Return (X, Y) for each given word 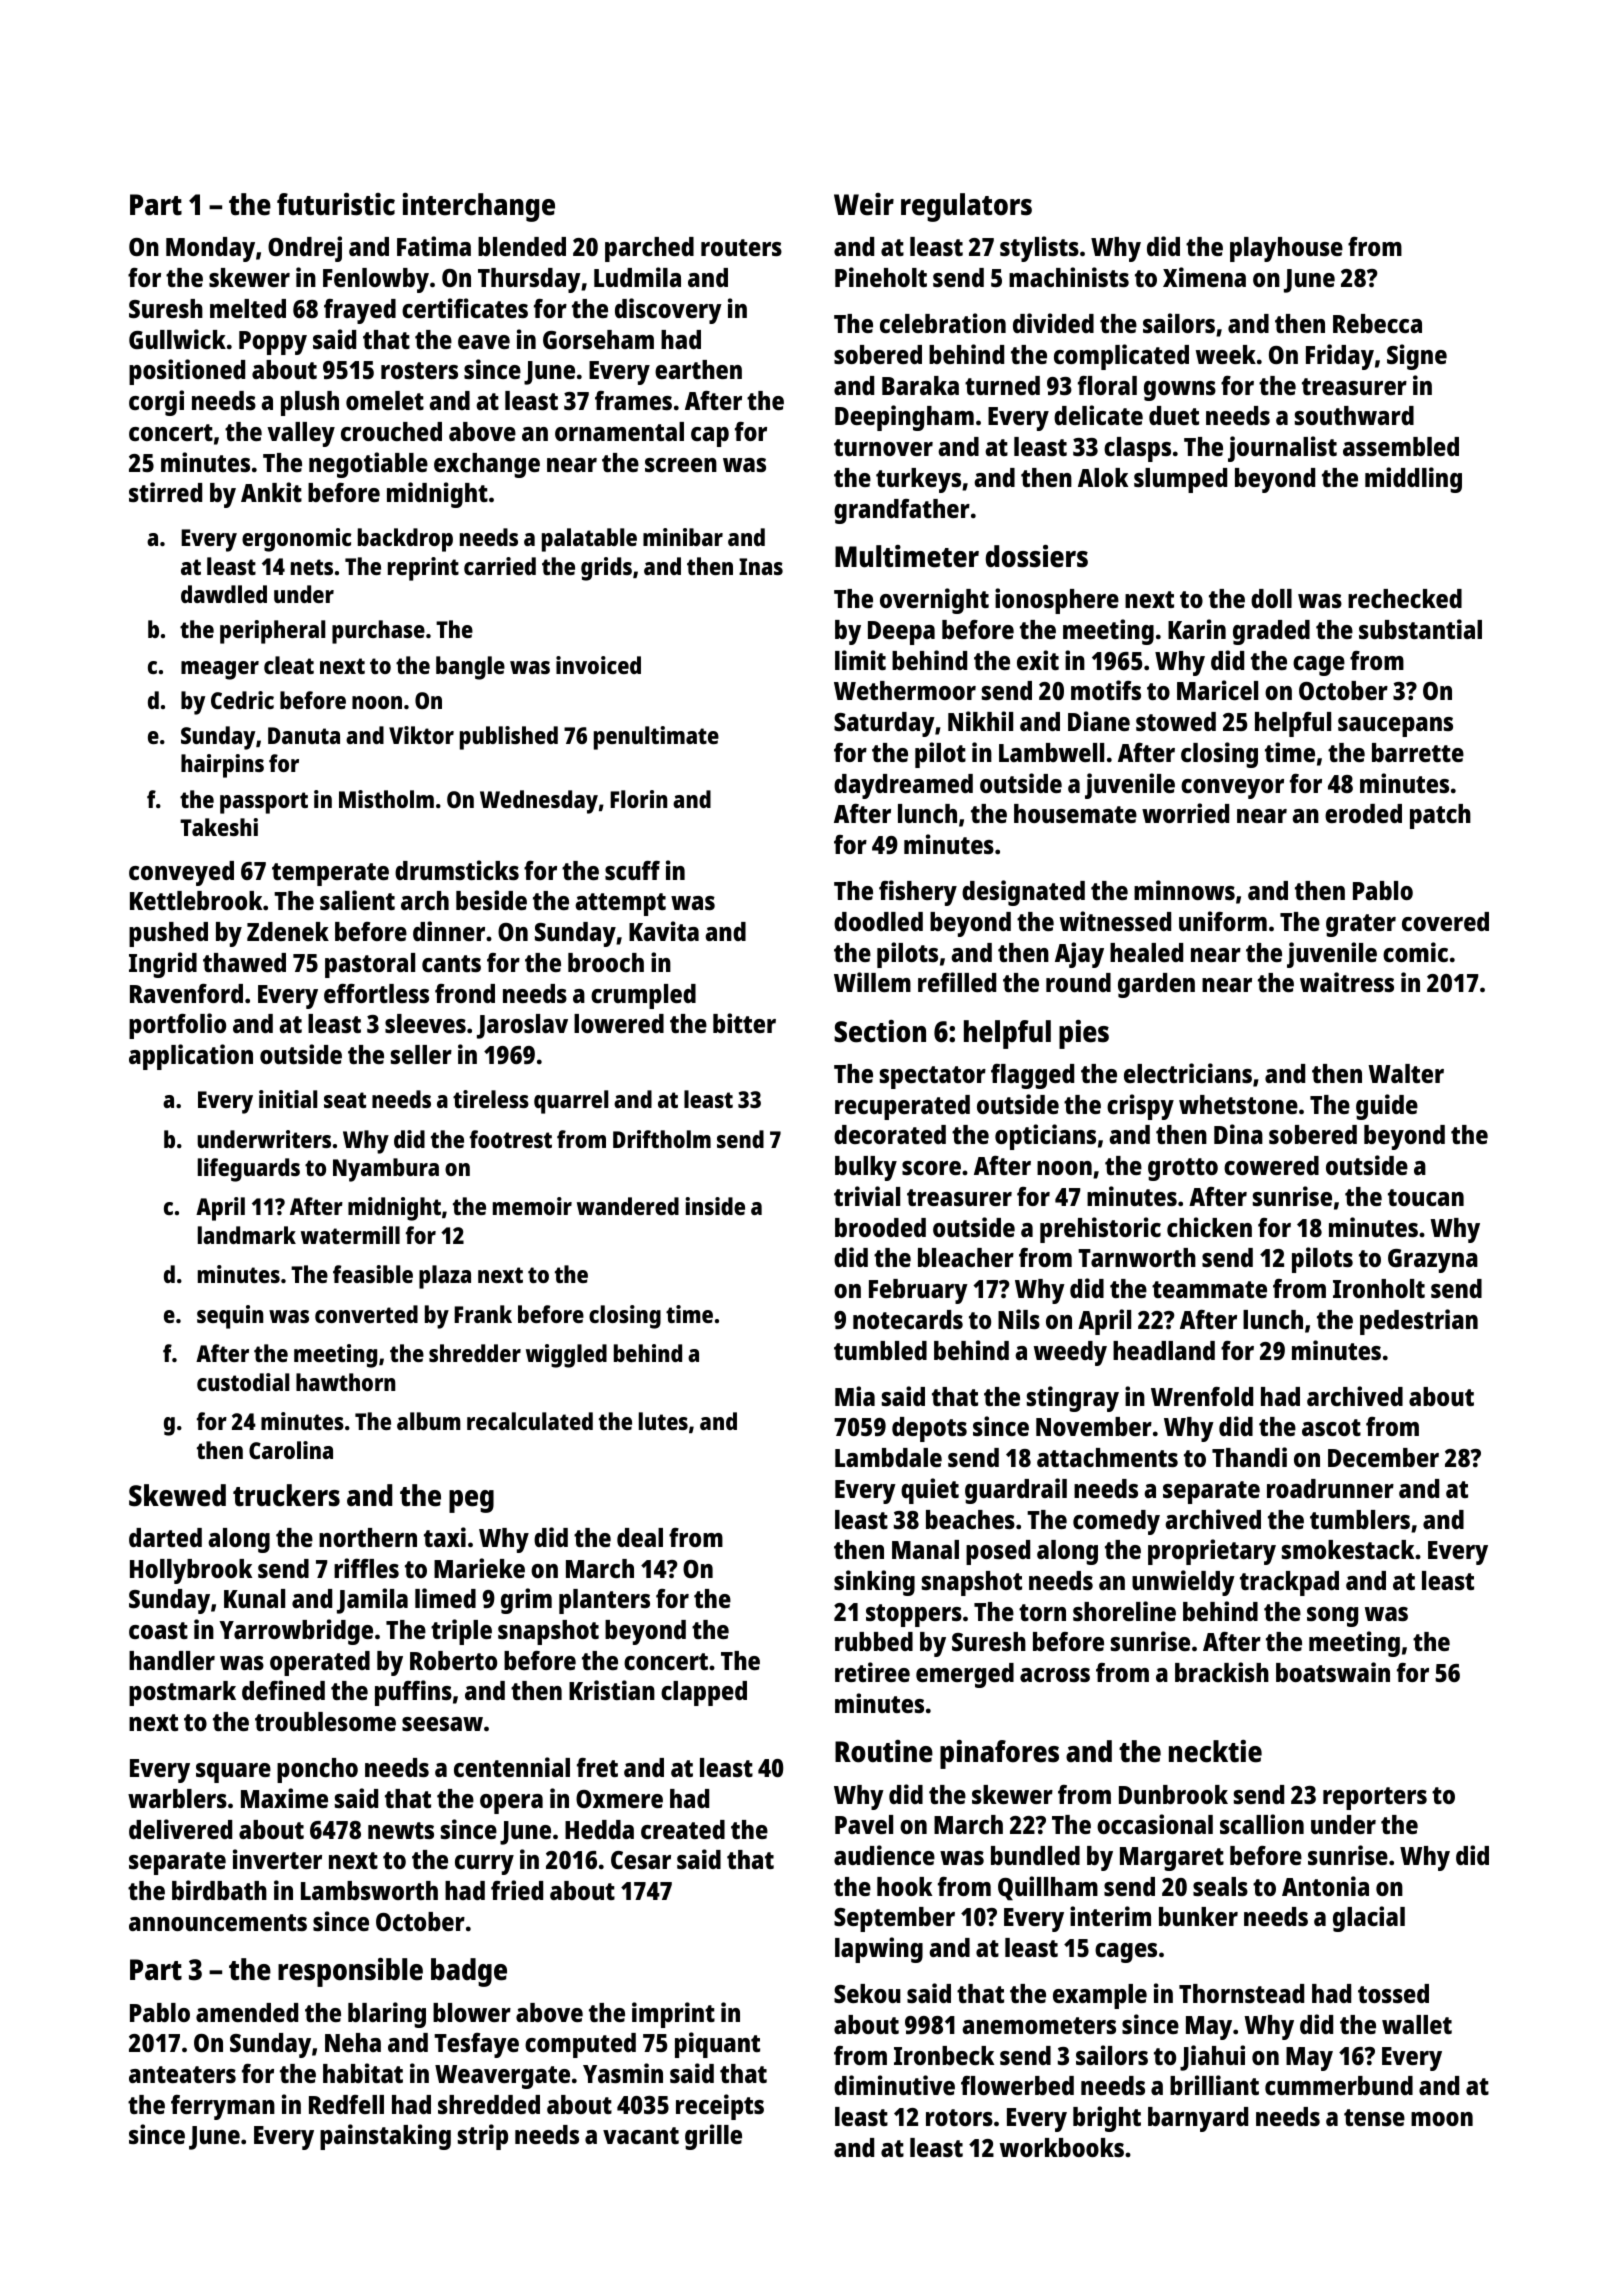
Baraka (920, 385)
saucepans (1395, 727)
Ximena (1204, 277)
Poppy (273, 343)
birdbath (219, 1890)
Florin (638, 799)
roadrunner (1330, 1488)
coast (158, 1630)
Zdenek (288, 931)
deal (640, 1537)
